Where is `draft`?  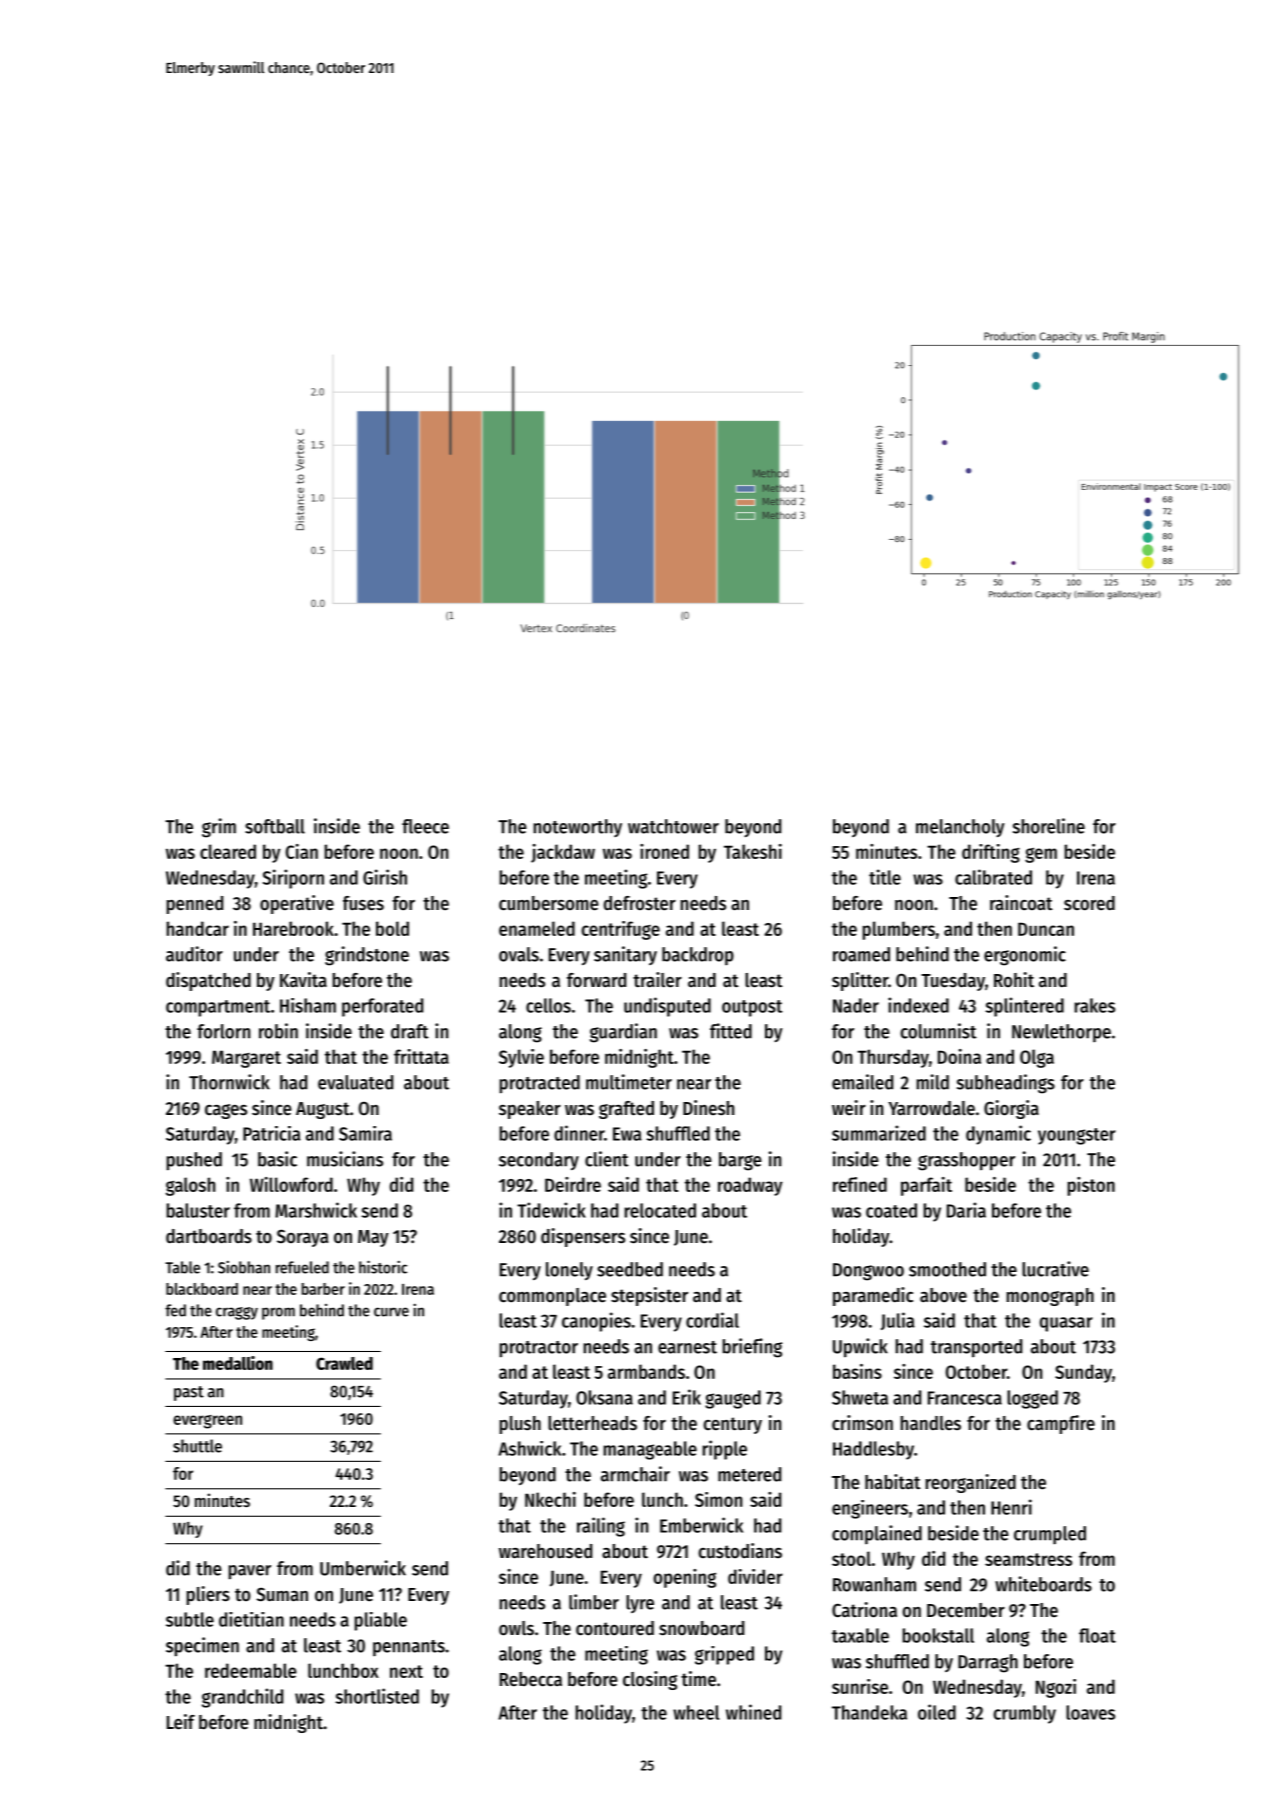
draft is located at coordinates (410, 1031).
